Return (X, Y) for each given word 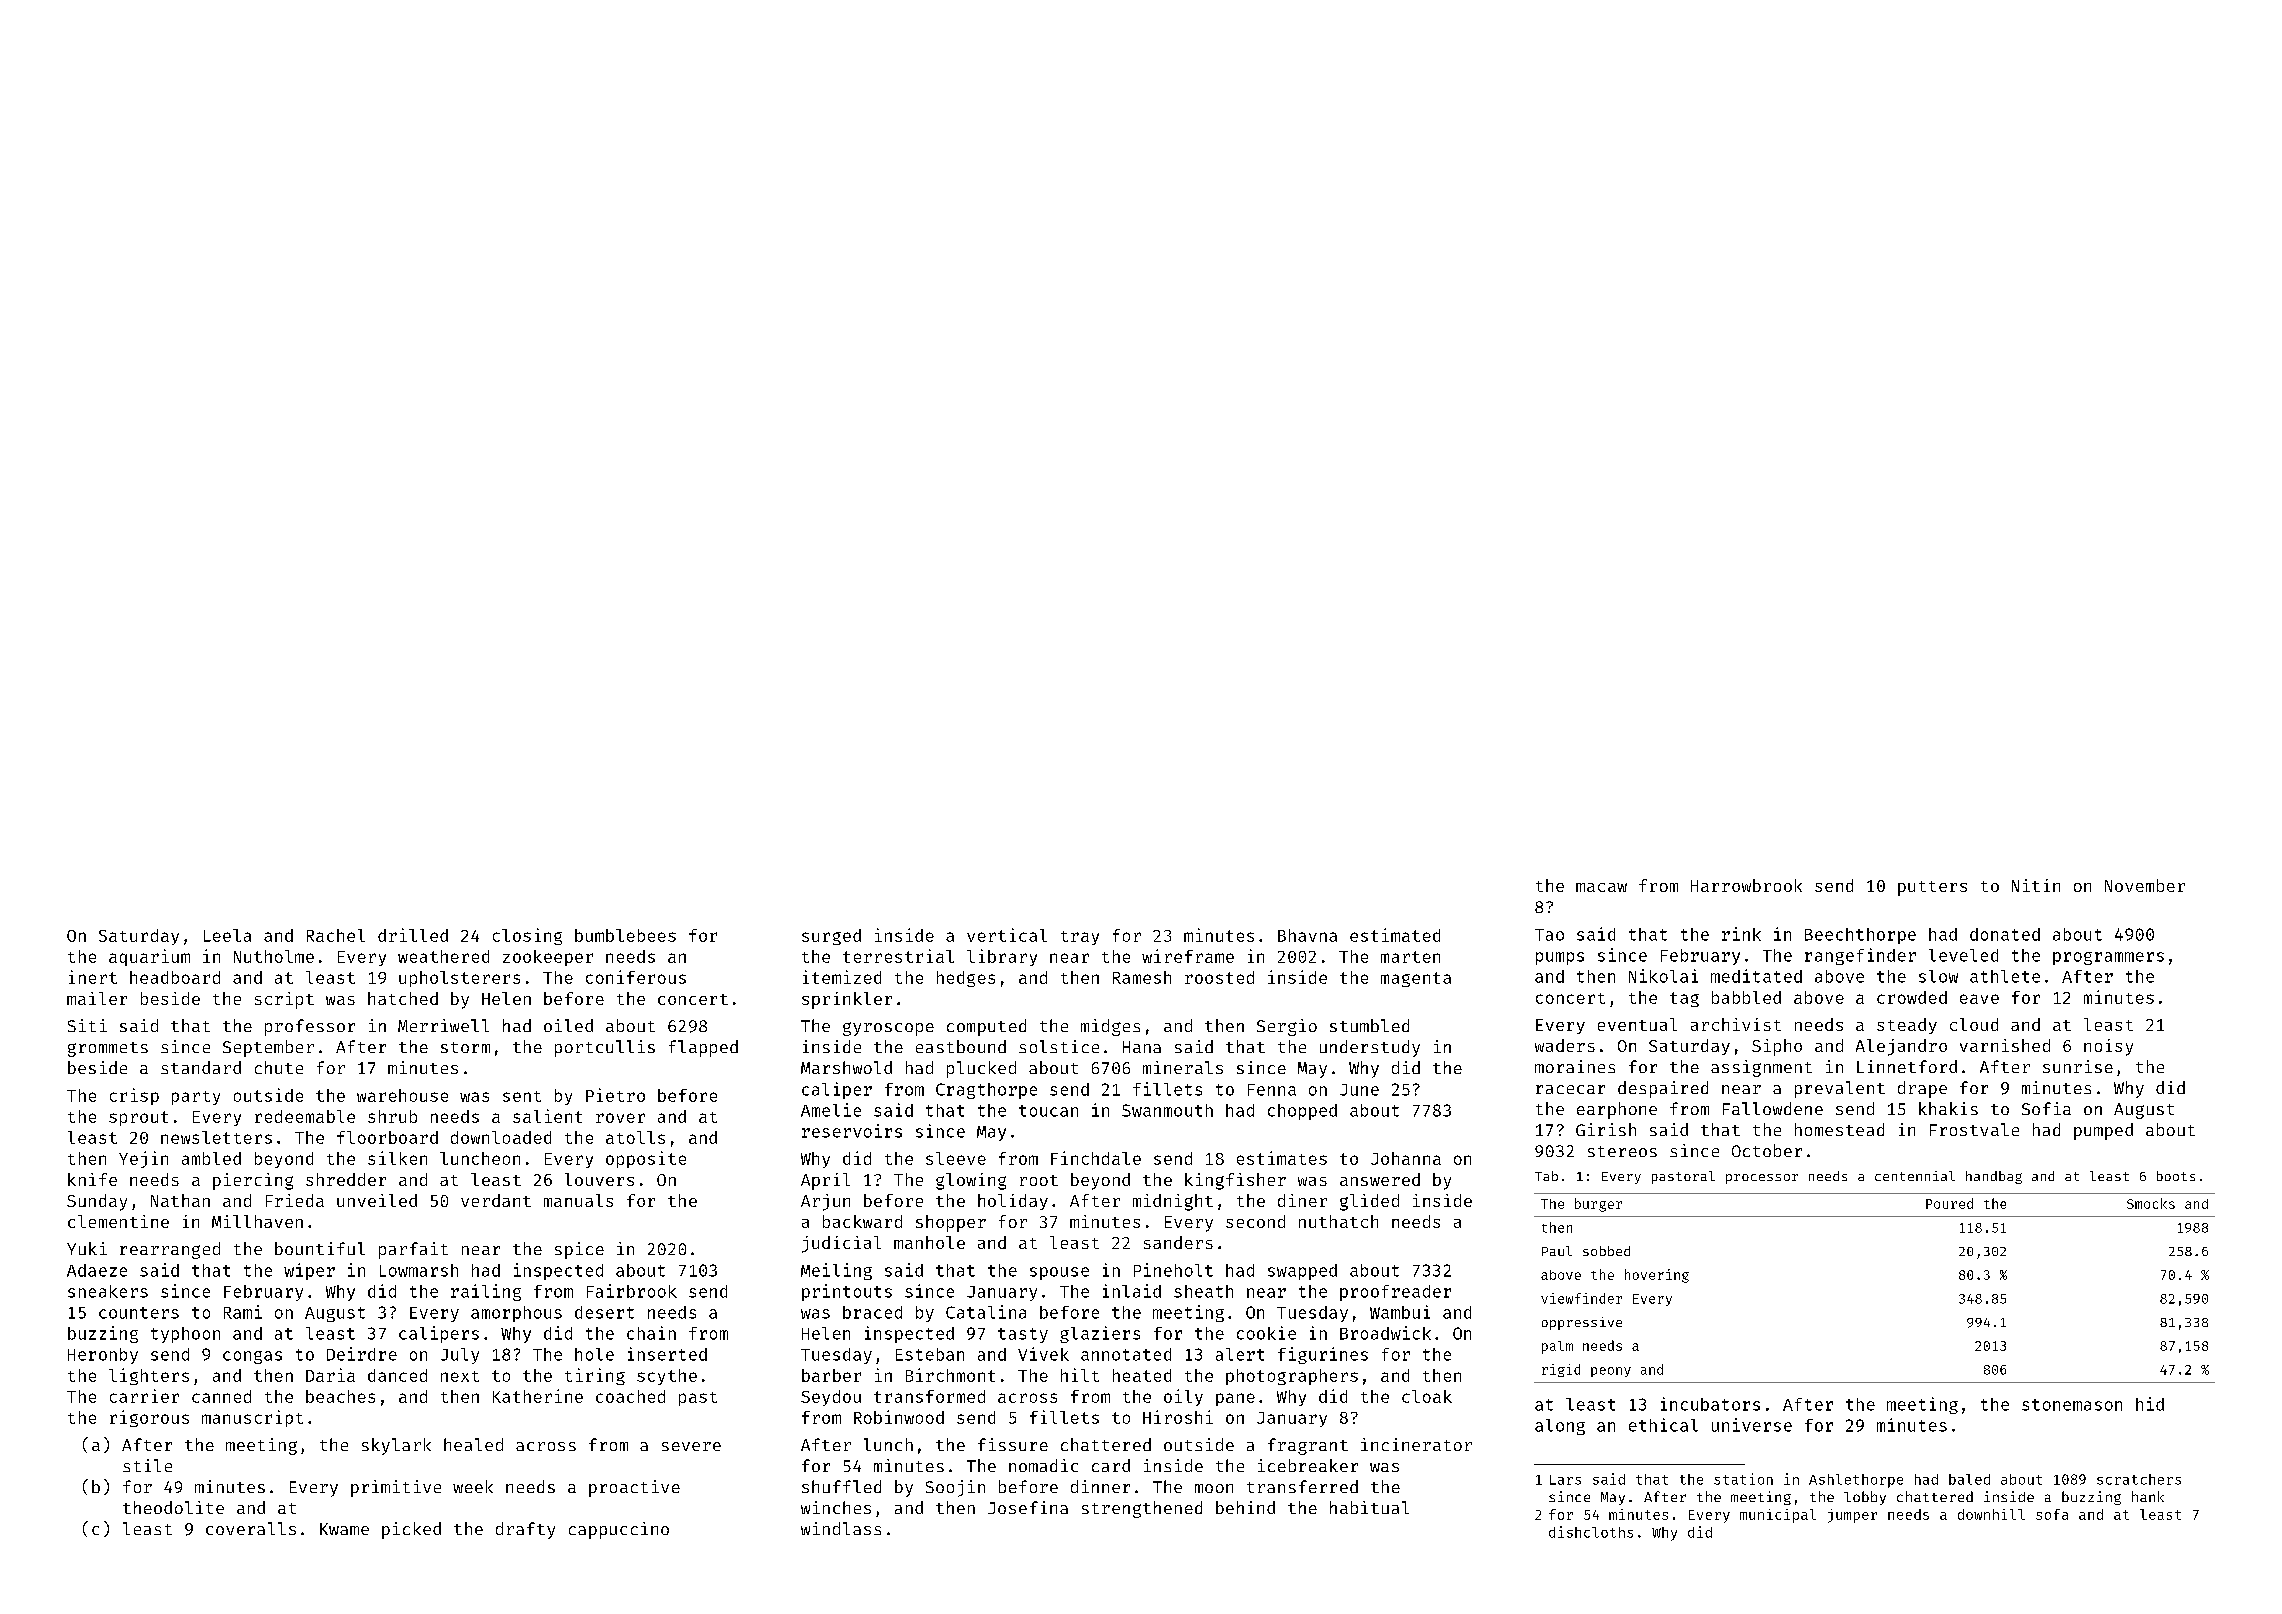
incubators (1710, 1404)
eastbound (961, 1046)
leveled (1963, 955)
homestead (1839, 1129)
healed (473, 1444)
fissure (1013, 1444)
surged (831, 937)
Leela (227, 935)
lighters (149, 1376)
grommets (108, 1049)
